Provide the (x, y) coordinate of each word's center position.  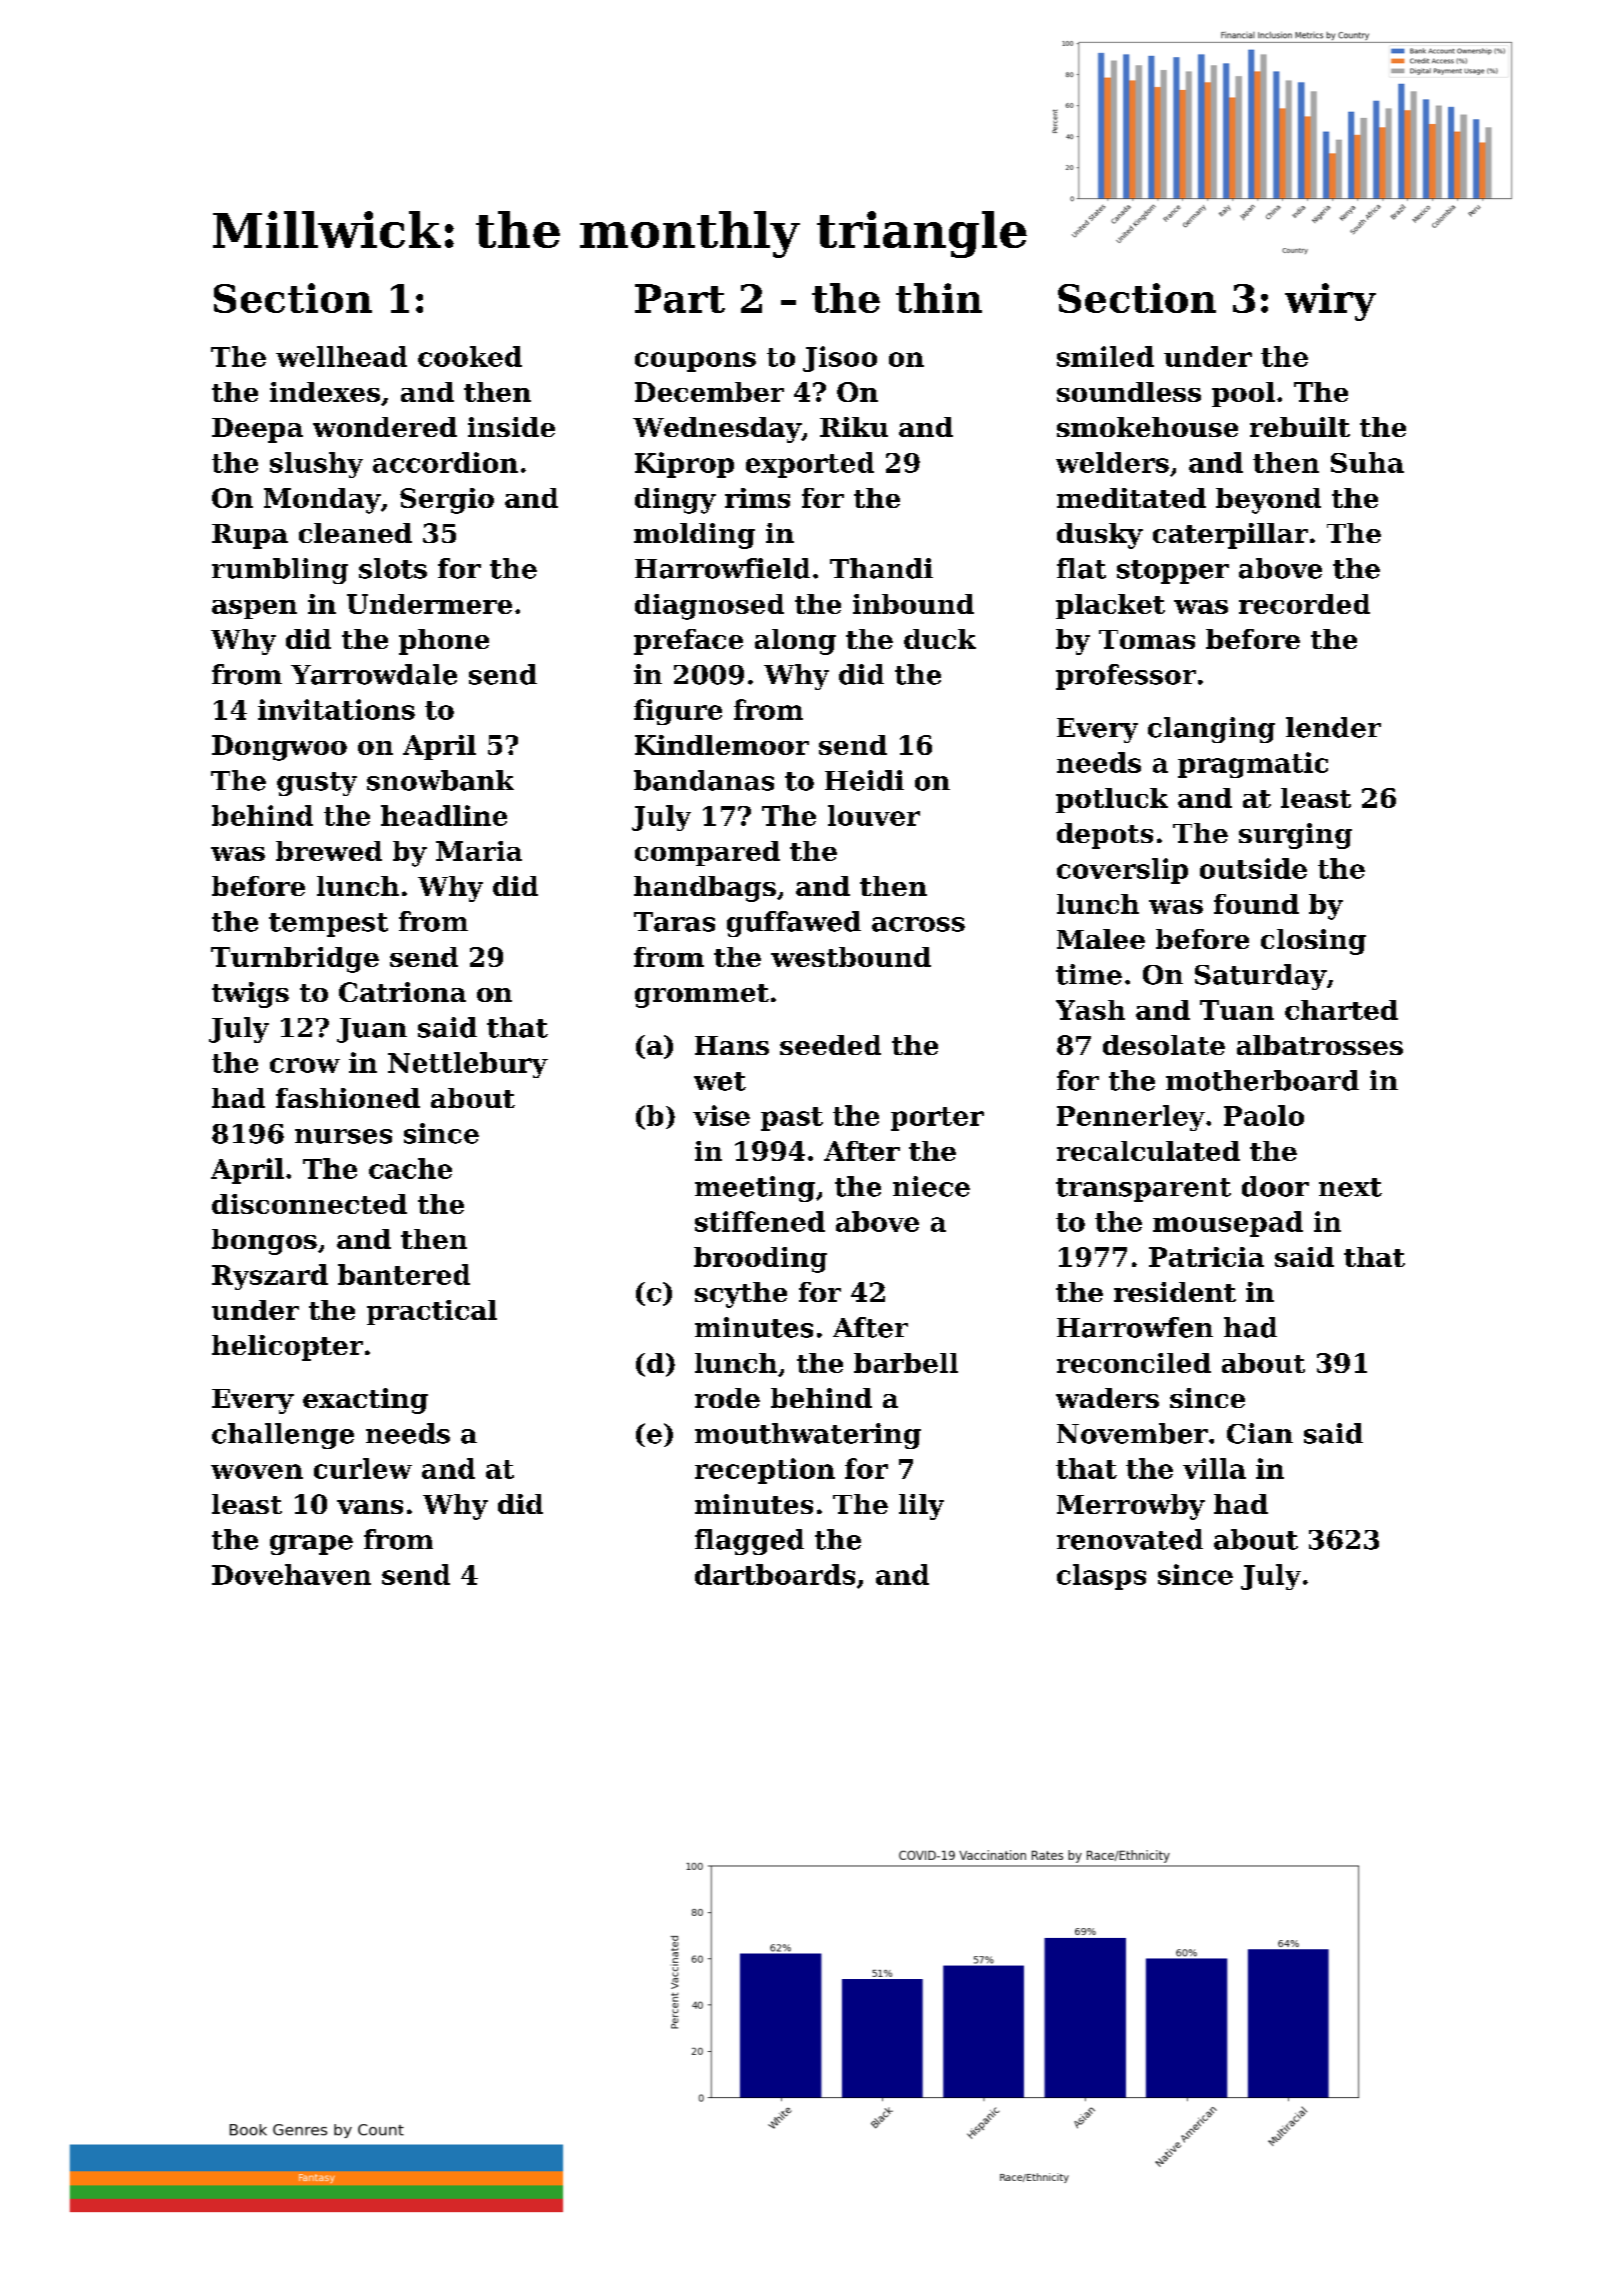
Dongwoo (279, 748)
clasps (1101, 1577)
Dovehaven (291, 1574)
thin (939, 298)
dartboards (775, 1574)
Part (680, 298)
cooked (470, 356)
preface (688, 642)
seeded (830, 1045)
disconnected (309, 1204)
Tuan (1237, 1010)
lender (1333, 727)
